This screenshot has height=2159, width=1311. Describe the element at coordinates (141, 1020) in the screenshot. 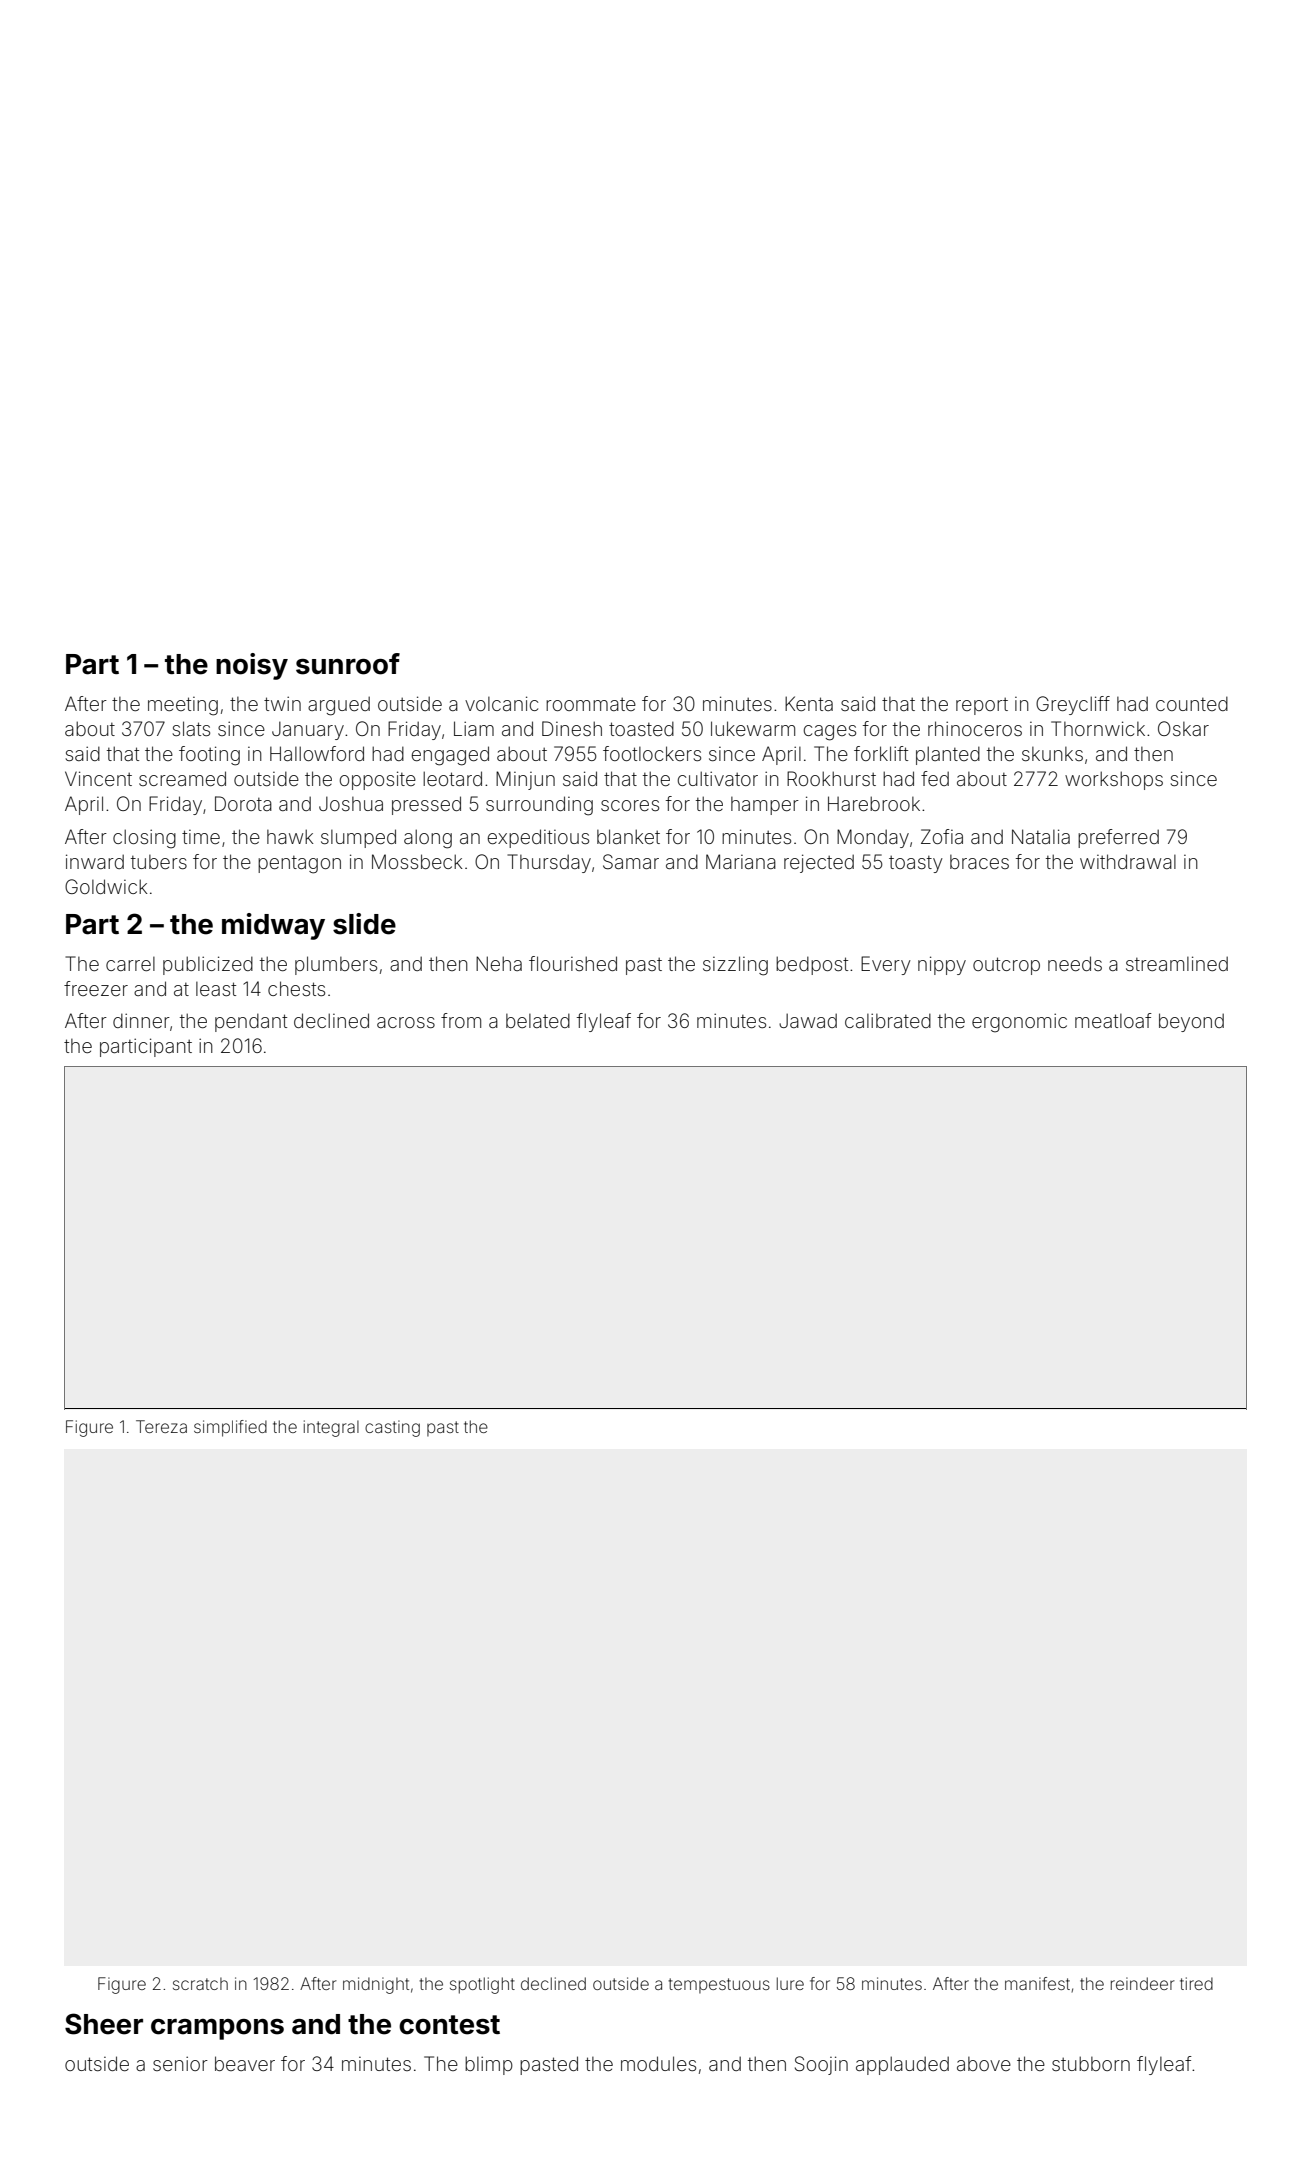

I see `dinner` at that location.
